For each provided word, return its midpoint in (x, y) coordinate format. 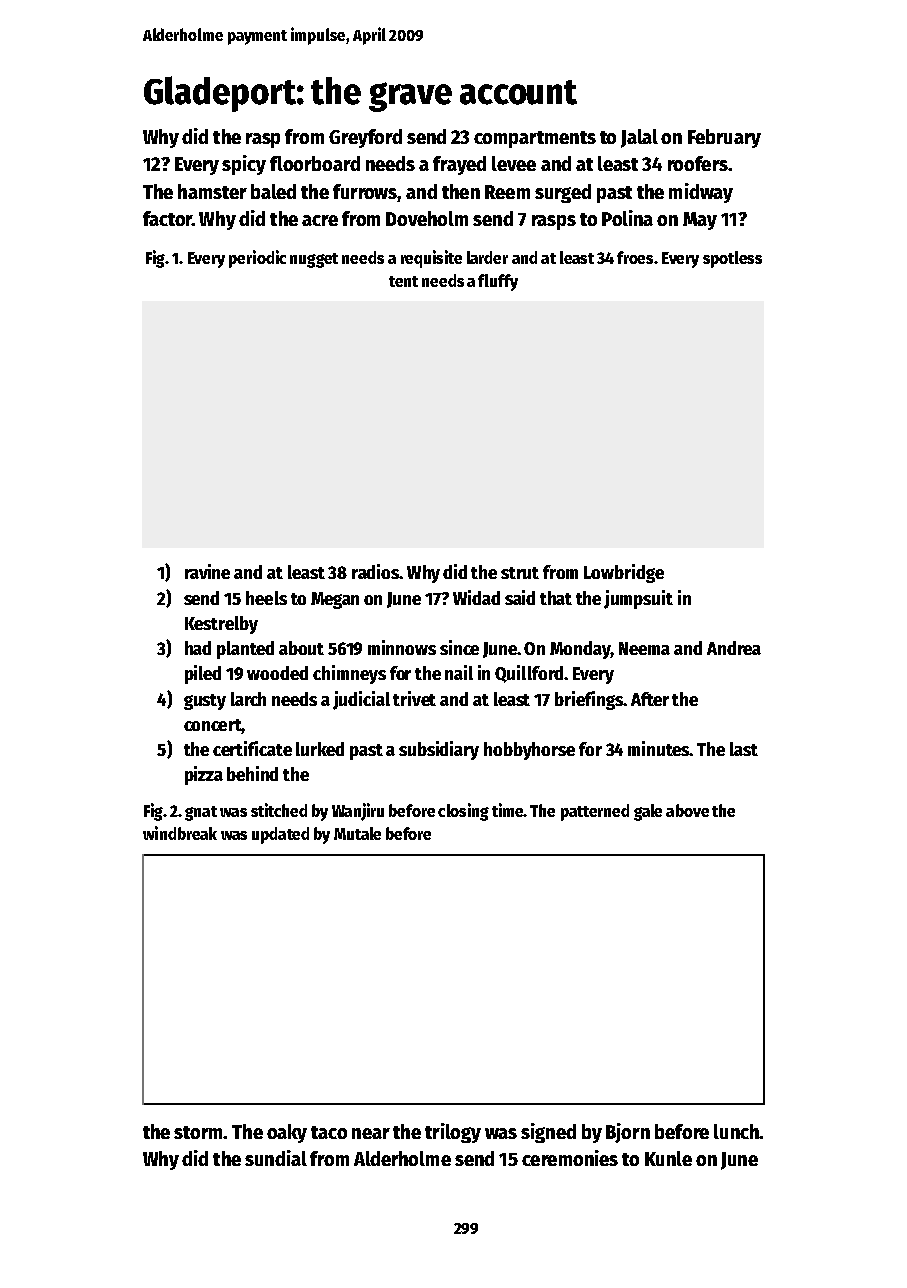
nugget (314, 260)
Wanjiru (358, 812)
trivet (414, 698)
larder (487, 257)
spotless (732, 259)
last (744, 749)
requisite (431, 259)
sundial (276, 1158)
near (371, 1133)
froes (635, 257)
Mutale (357, 833)
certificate (252, 748)
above (687, 810)
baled (273, 191)
